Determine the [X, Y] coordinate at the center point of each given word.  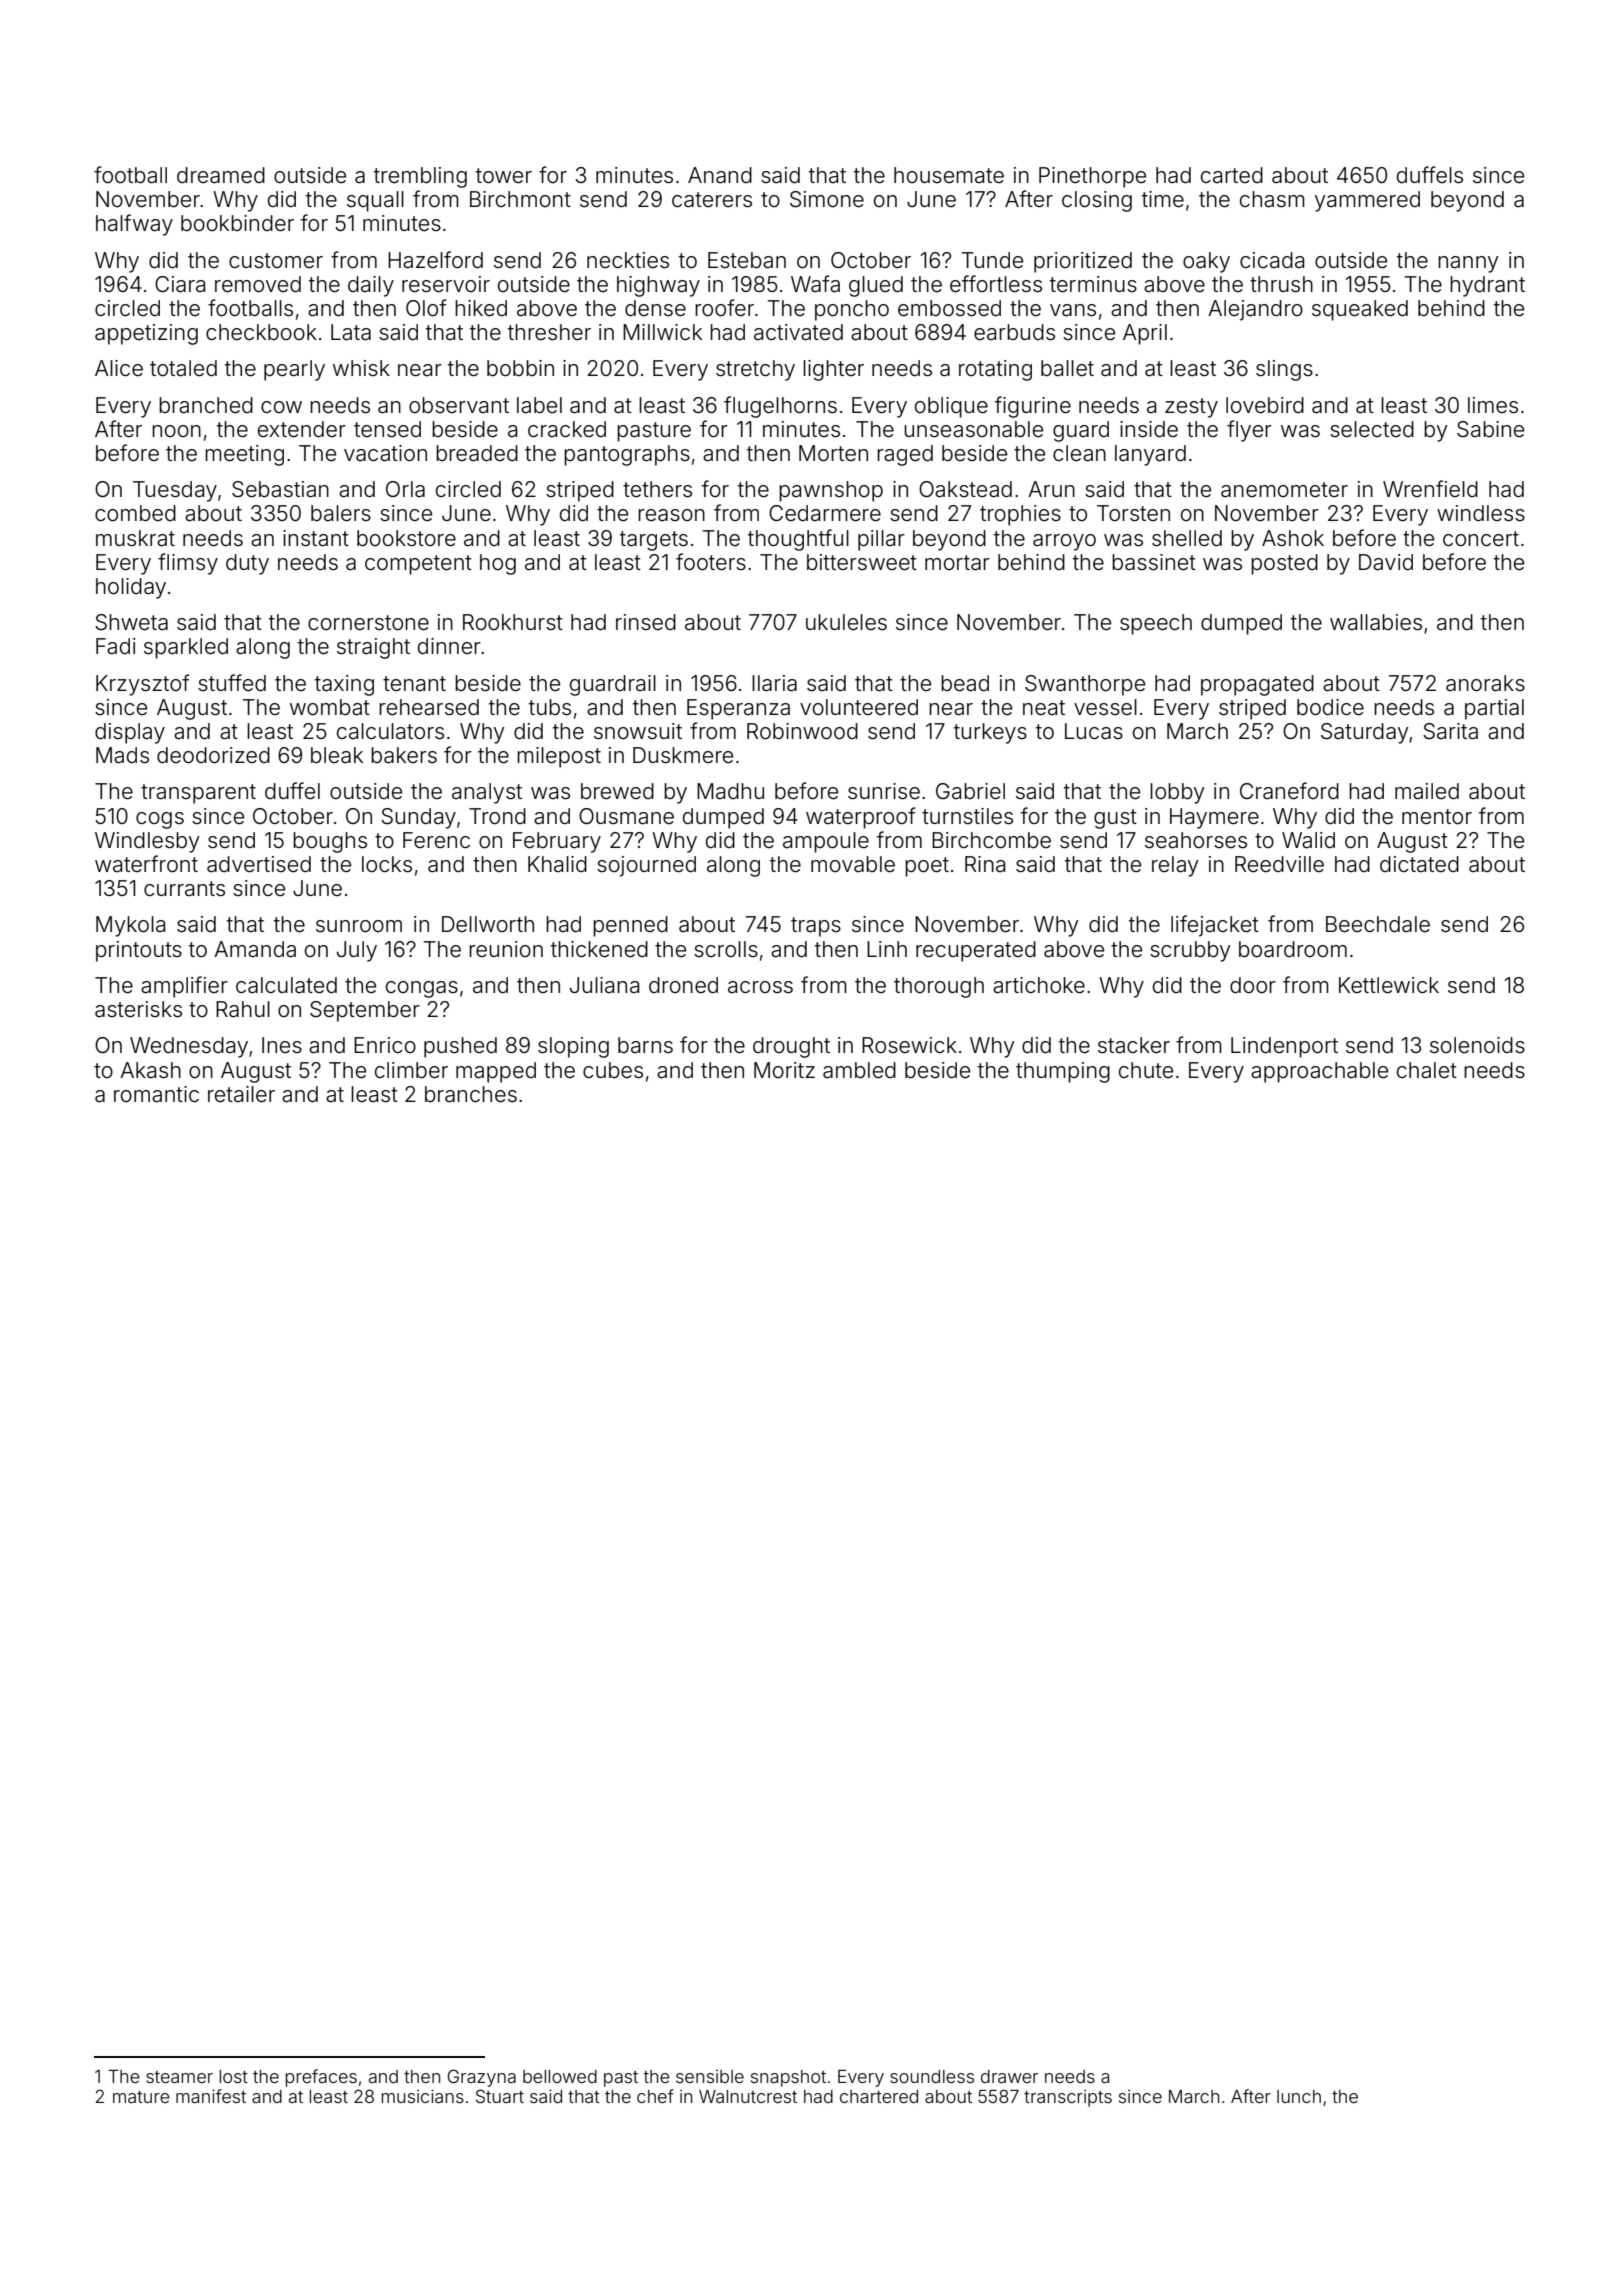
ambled [859, 1070]
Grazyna [481, 2078]
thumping [1063, 1072]
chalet [1427, 1070]
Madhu [730, 791]
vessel [1105, 707]
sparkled [186, 648]
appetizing [146, 334]
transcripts [1068, 2098]
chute [1146, 1070]
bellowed [560, 2076]
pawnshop [831, 491]
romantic [156, 1094]
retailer [241, 1094]
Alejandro [1255, 310]
